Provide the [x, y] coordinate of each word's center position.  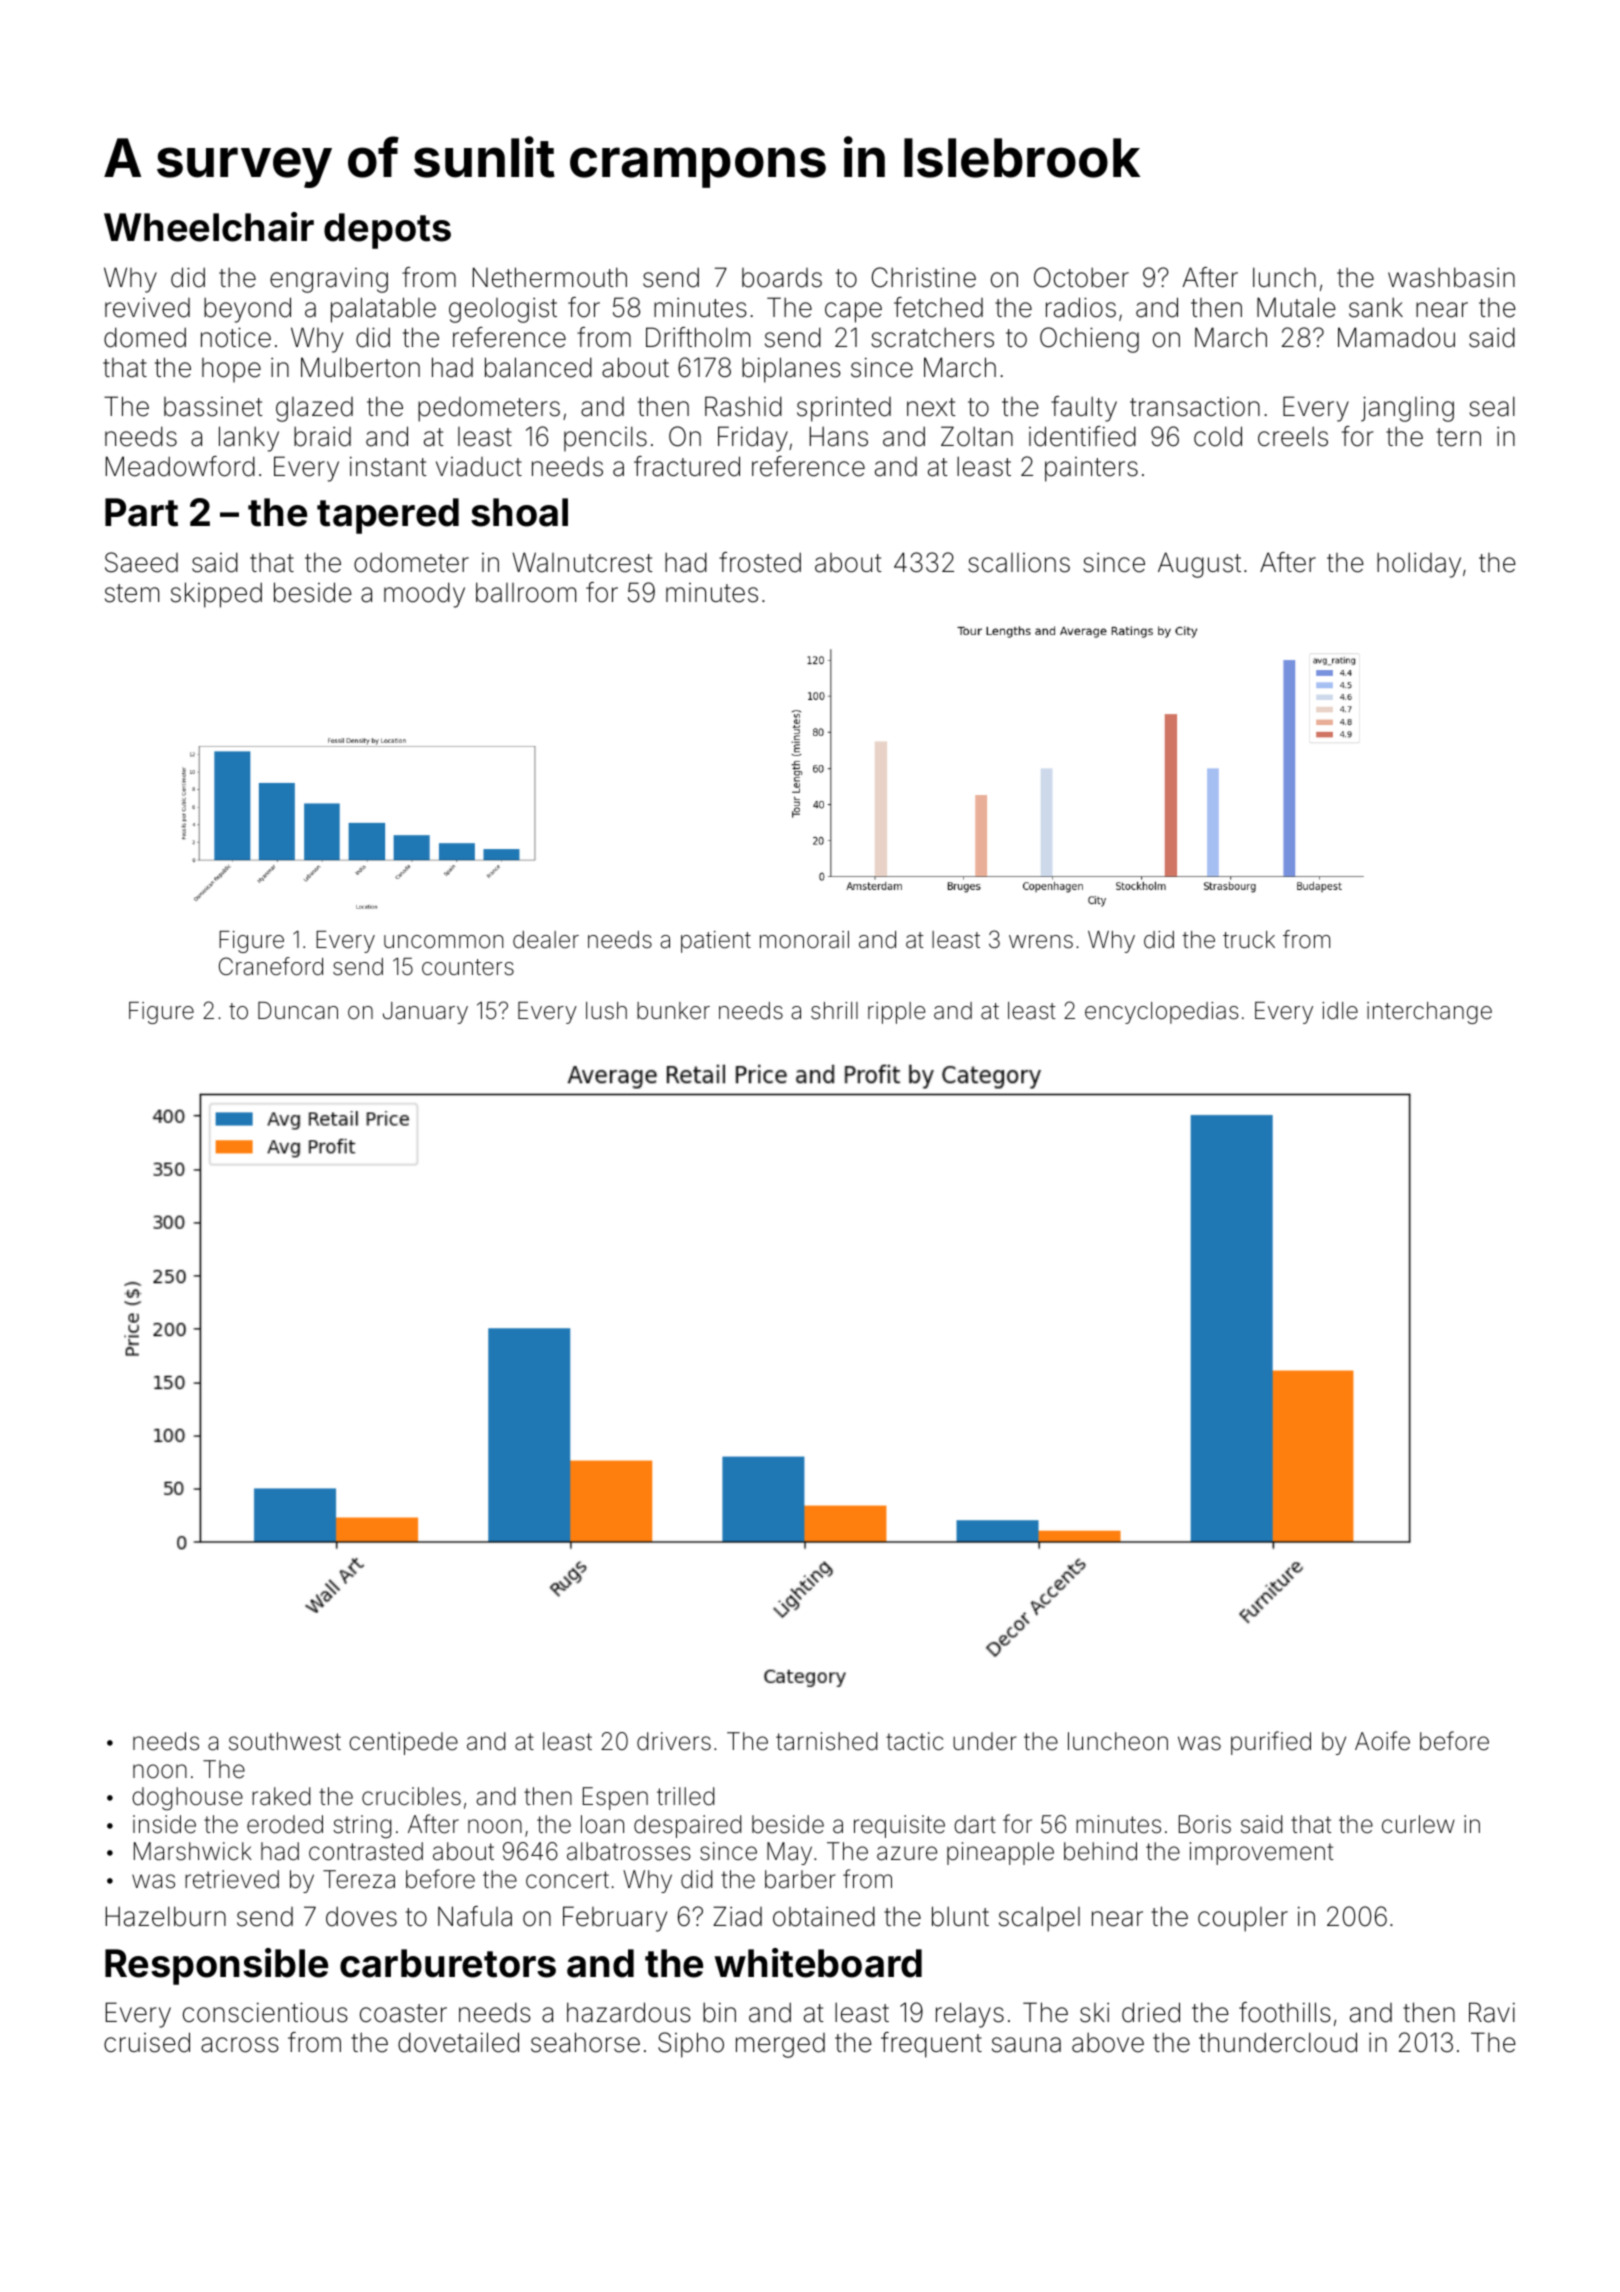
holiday [1419, 565]
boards [782, 278]
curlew [1418, 1824]
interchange [1429, 1013]
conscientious [265, 2012]
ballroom [526, 592]
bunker [673, 1011]
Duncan [298, 1011]
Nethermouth [550, 277]
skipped [216, 595]
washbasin [1451, 277]
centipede [403, 1743]
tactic [915, 1741]
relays [970, 2015]
